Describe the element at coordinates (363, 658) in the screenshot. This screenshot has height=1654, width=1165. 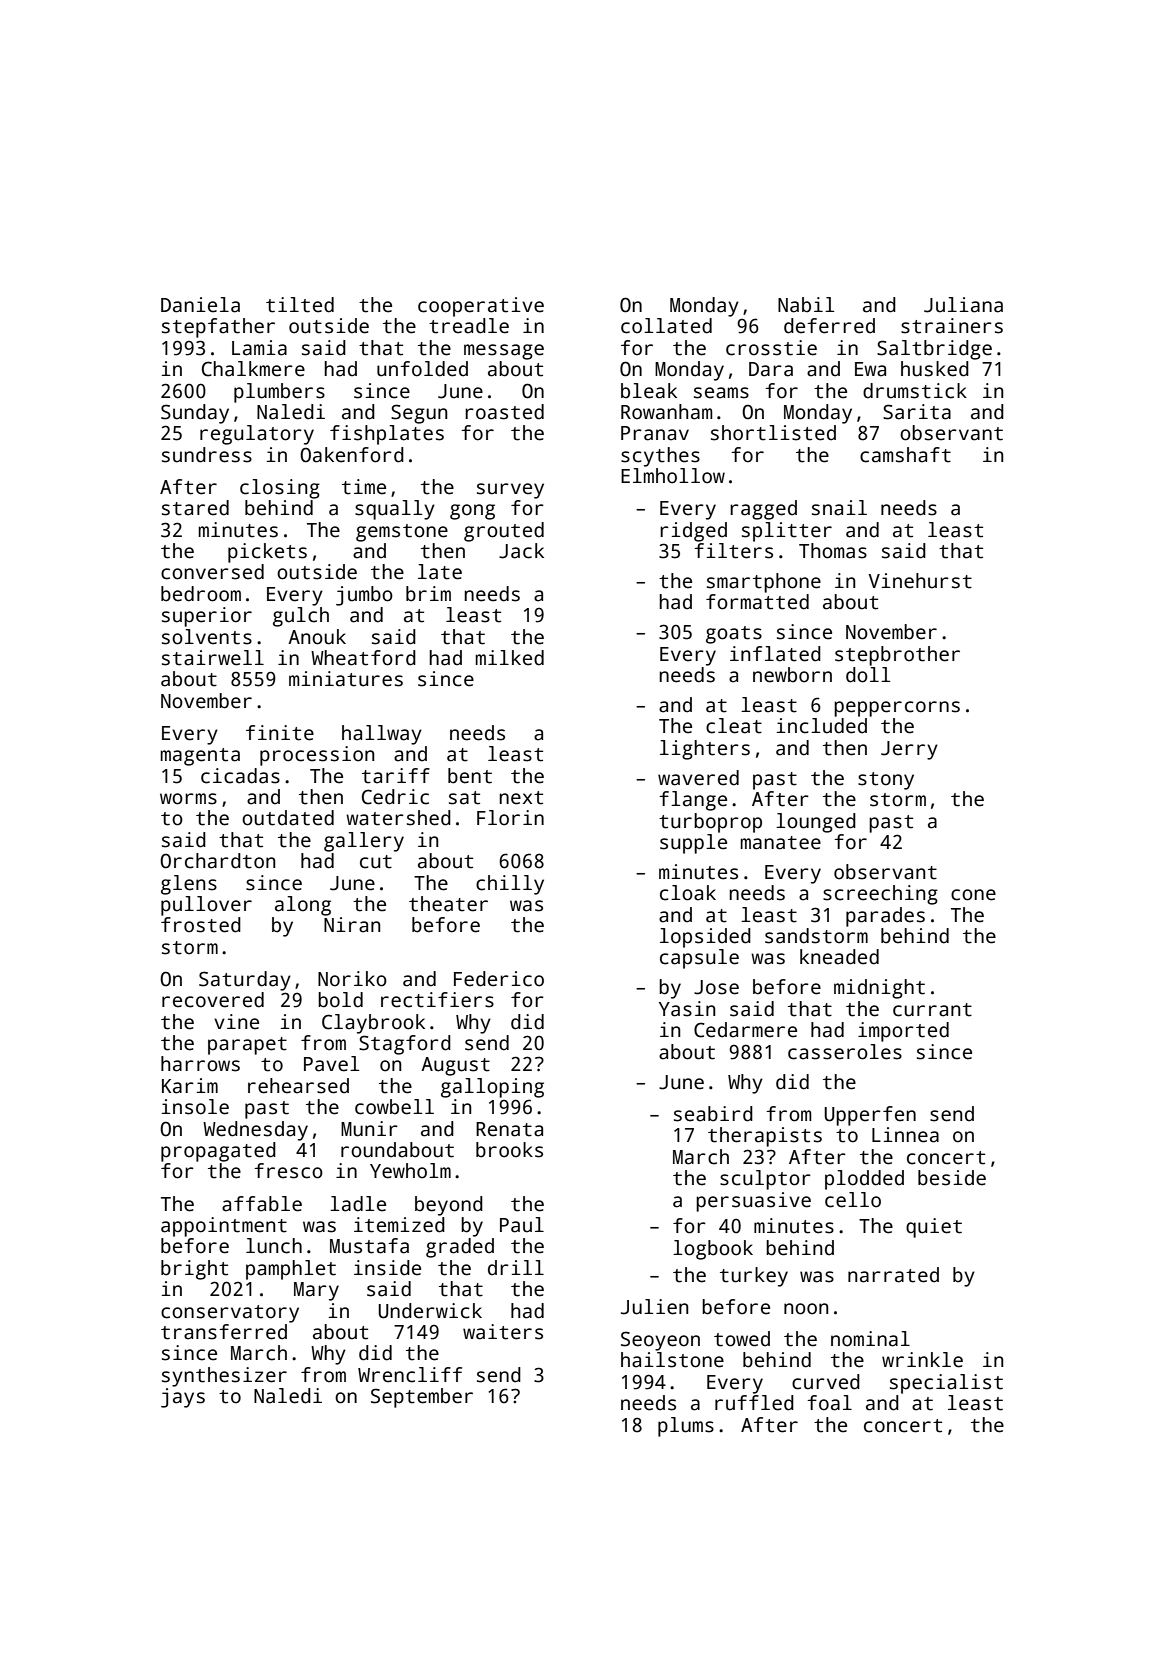
I see `Wheatford` at that location.
